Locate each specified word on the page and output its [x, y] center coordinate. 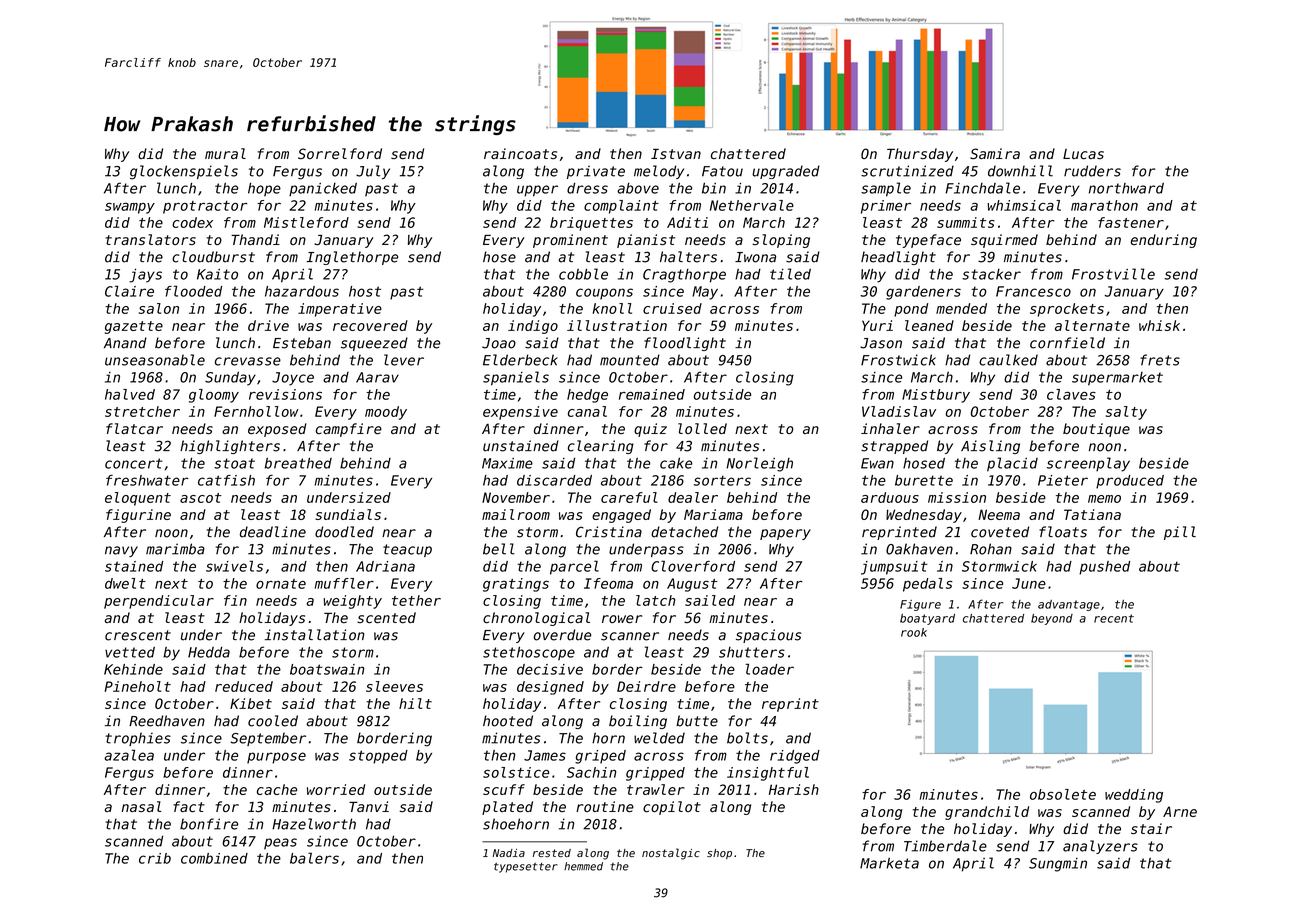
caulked [1008, 360]
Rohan [991, 549]
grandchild [987, 813]
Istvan [676, 154]
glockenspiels [184, 172]
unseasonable [155, 360]
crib [155, 858]
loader [770, 669]
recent [1114, 618]
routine [605, 807]
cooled [273, 721]
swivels [234, 566]
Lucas [1083, 154]
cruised [672, 308]
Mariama [713, 514]
